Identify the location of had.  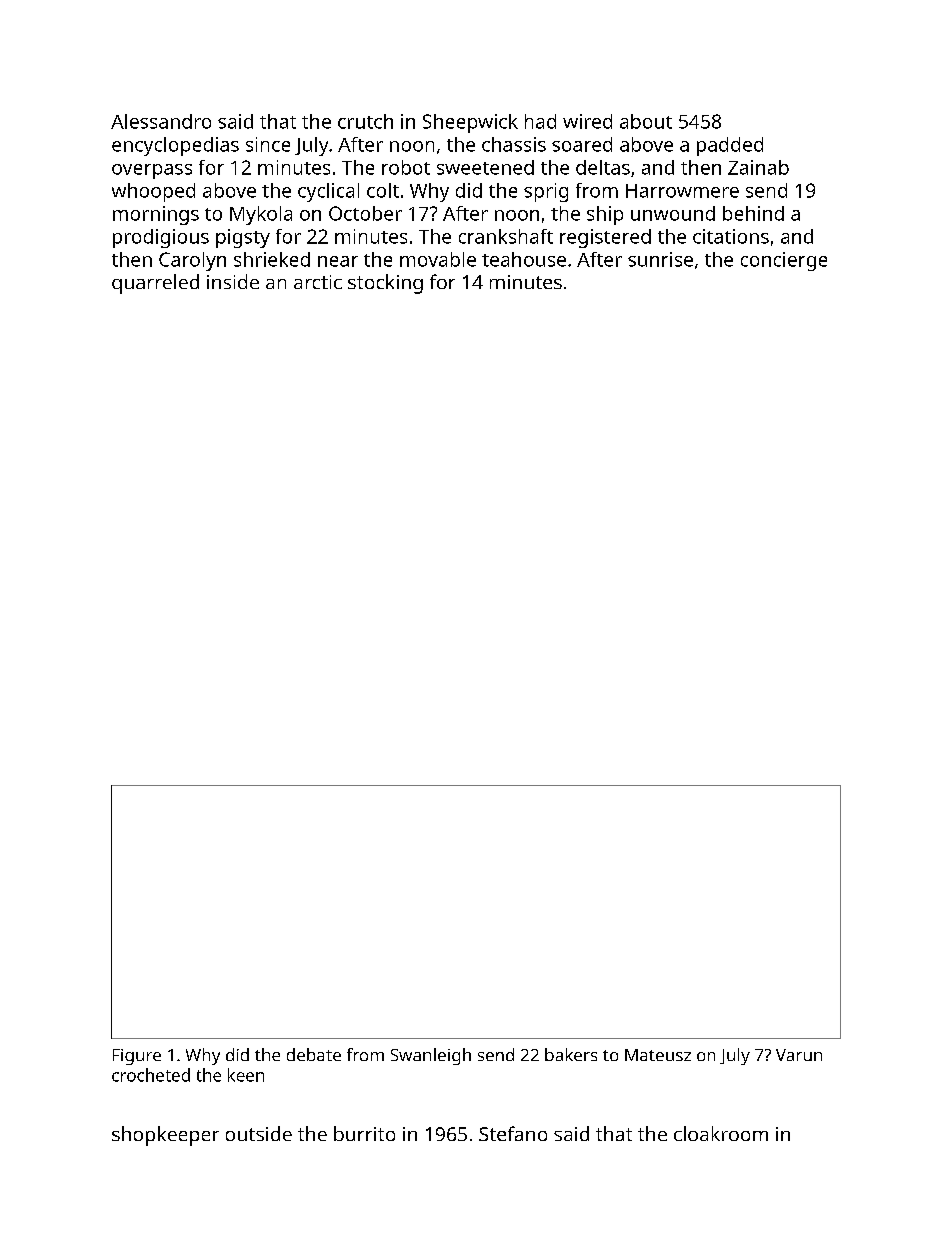
(540, 121).
